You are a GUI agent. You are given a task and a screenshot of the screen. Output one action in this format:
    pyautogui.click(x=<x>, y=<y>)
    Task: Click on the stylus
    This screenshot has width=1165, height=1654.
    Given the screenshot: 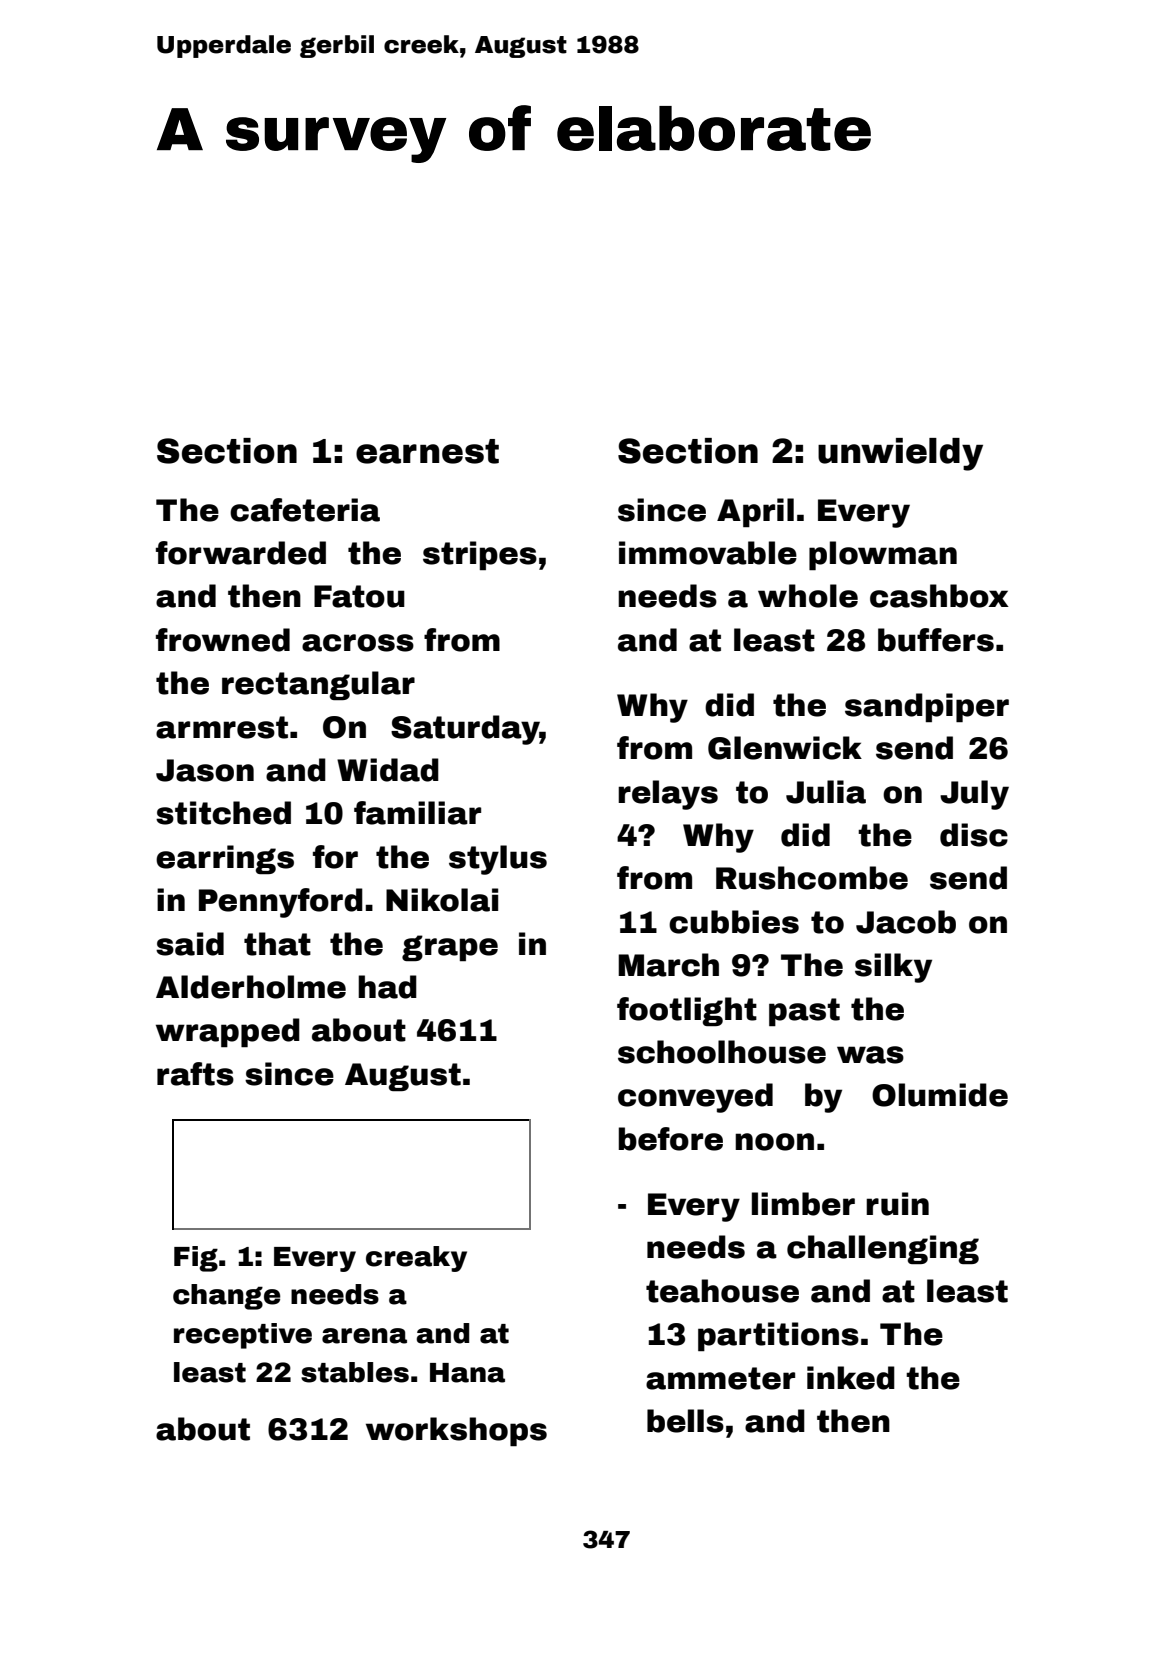 What is the action you would take?
    pyautogui.click(x=498, y=860)
